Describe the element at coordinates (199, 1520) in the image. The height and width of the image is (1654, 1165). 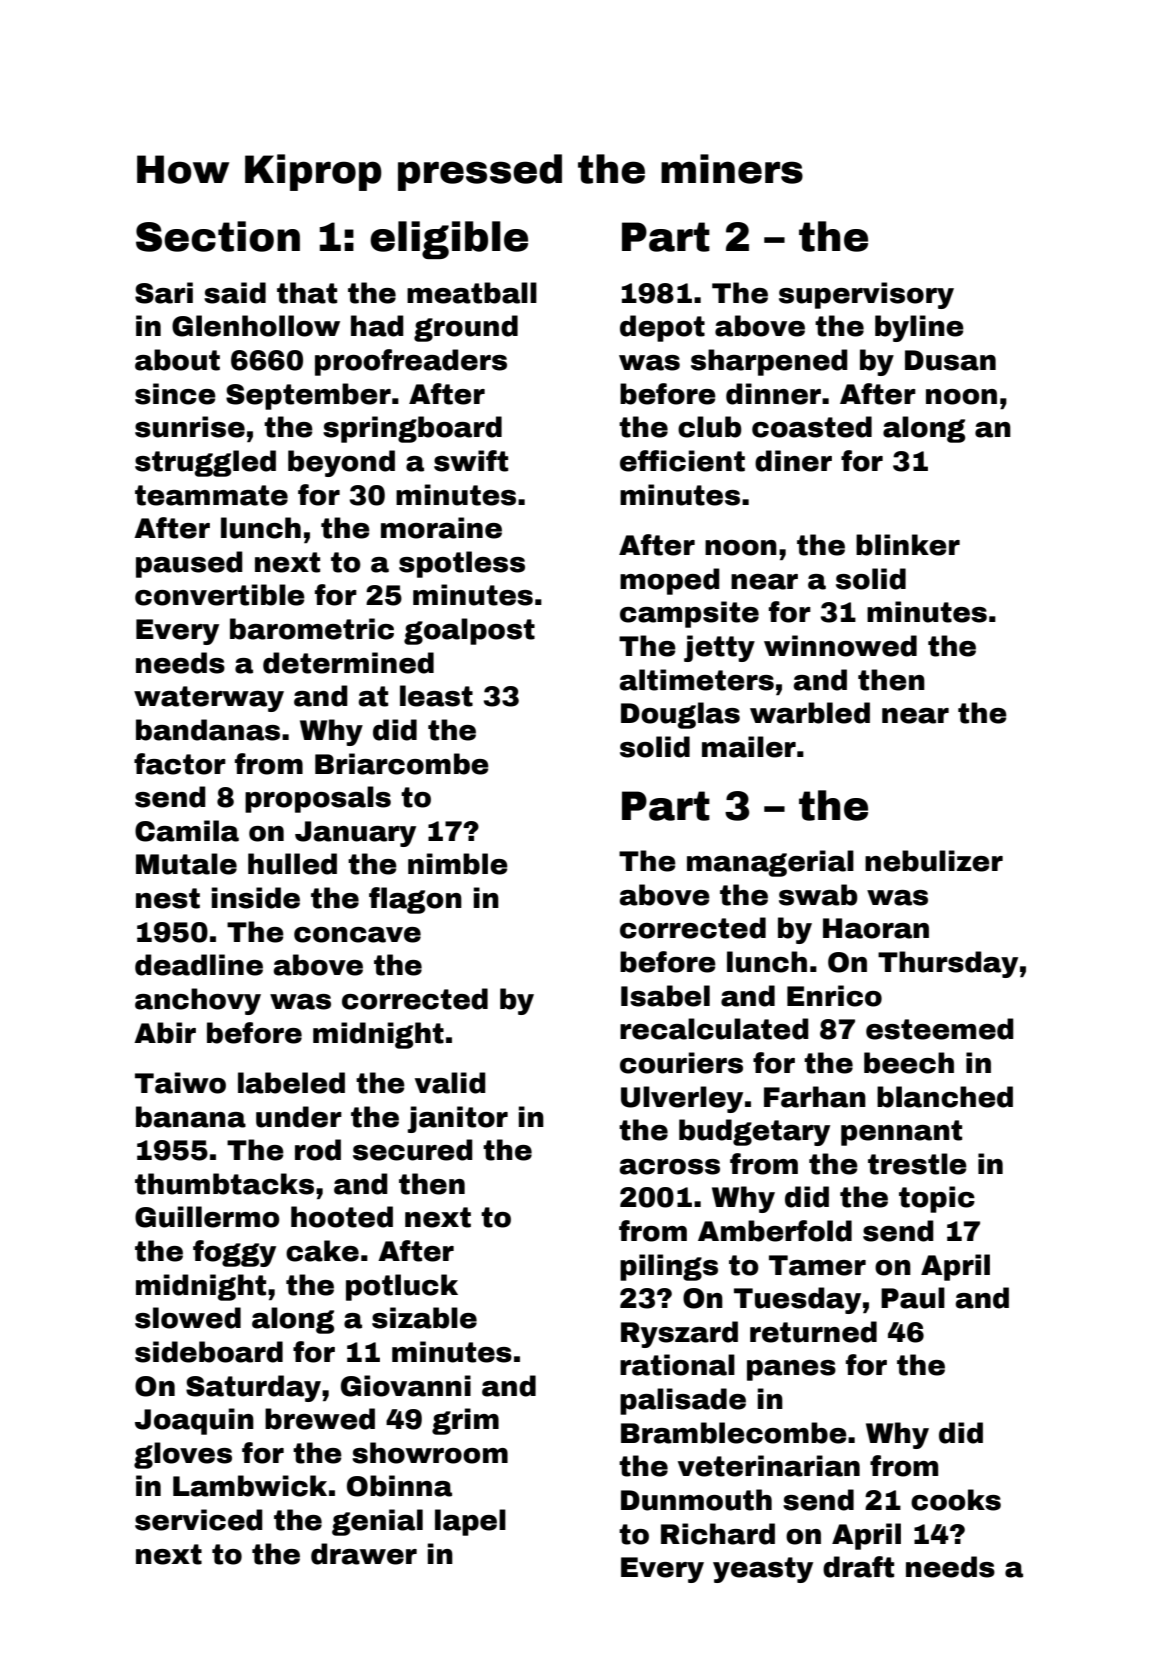
I see `serviced` at that location.
